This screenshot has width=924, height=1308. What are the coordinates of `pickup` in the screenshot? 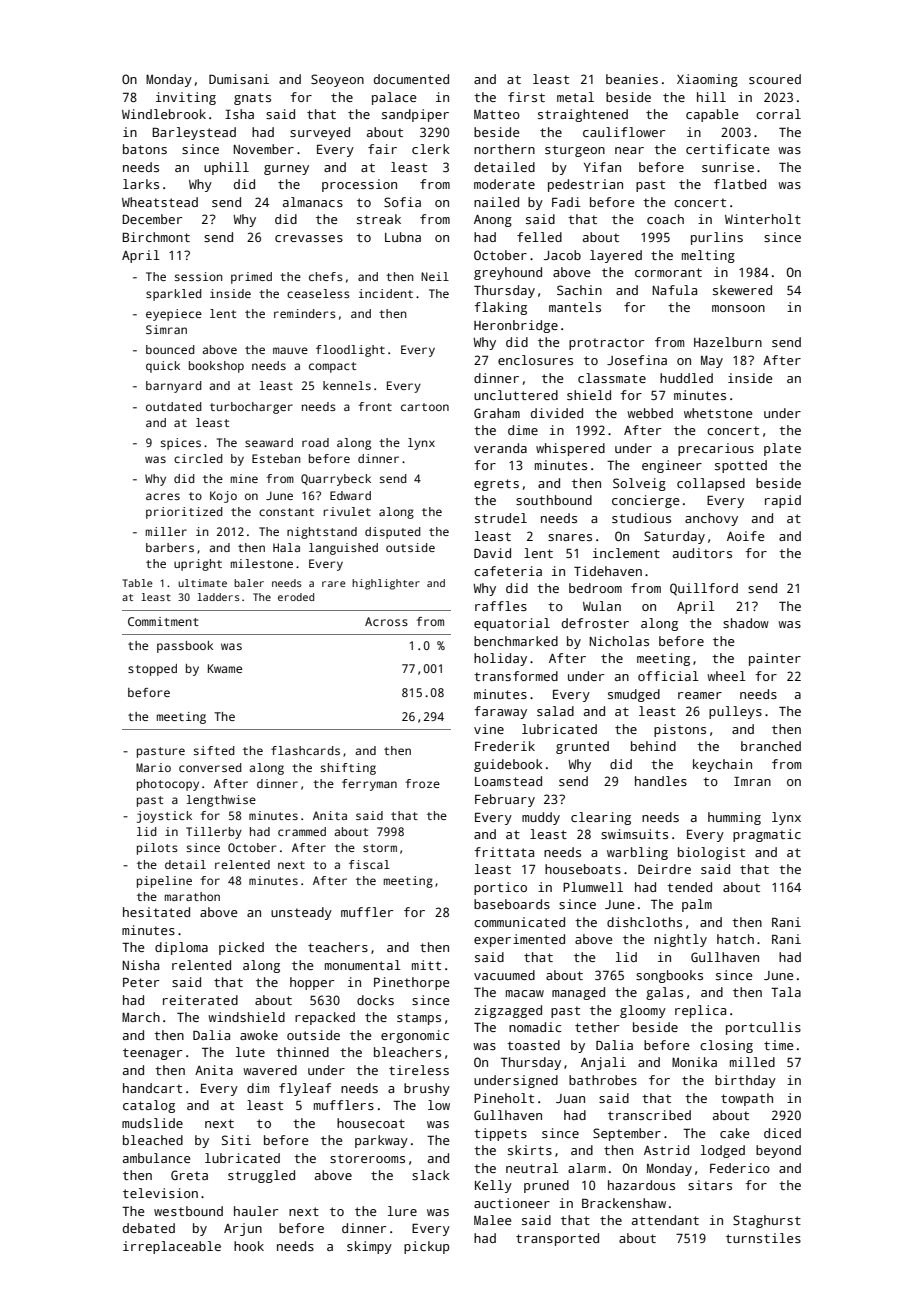 It's located at (426, 1247).
